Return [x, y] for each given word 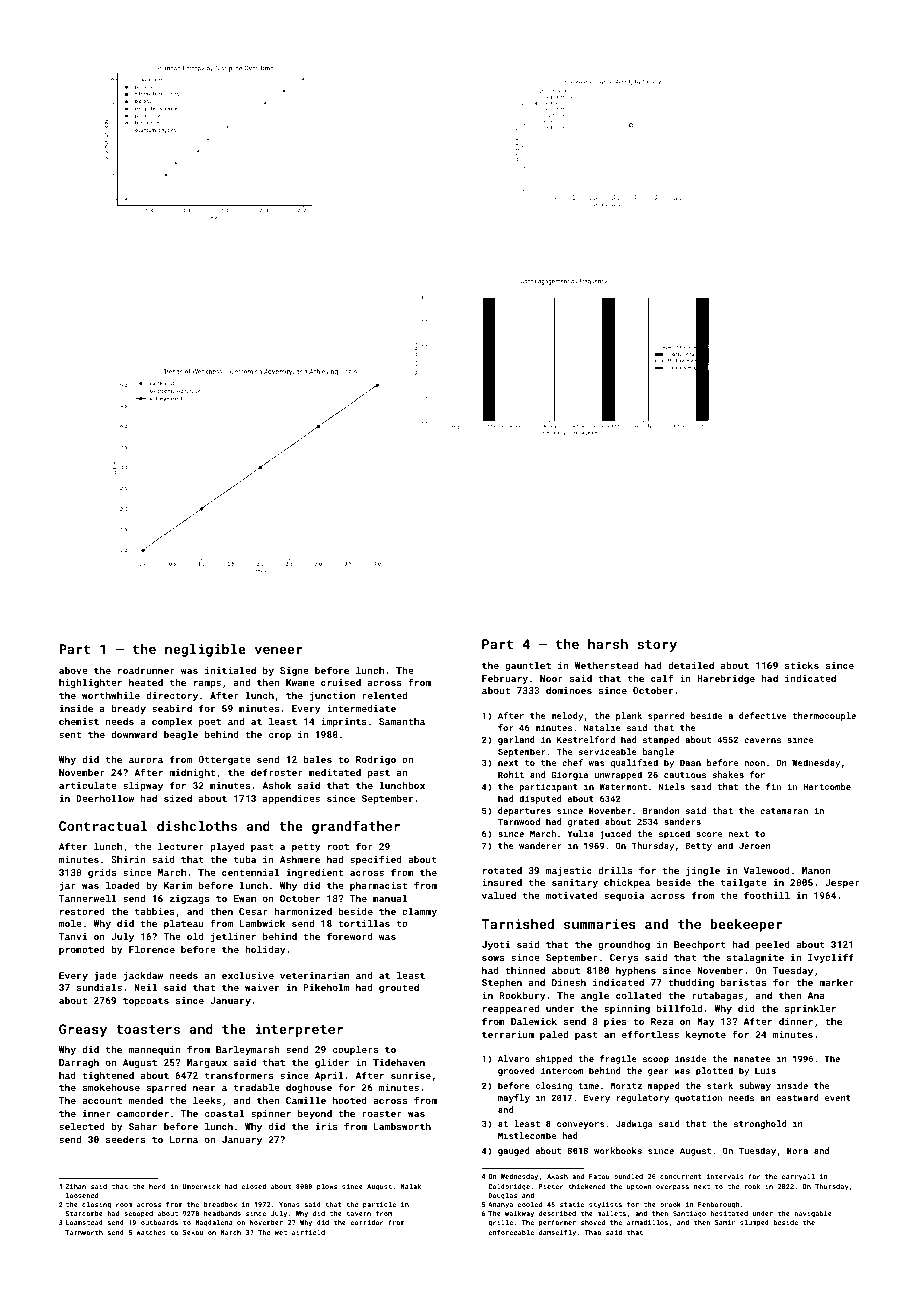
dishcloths [197, 826]
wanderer [540, 845]
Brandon [661, 810]
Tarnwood [519, 821]
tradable [257, 1087]
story [657, 646]
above [73, 670]
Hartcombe [827, 786]
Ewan [245, 898]
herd [157, 1186]
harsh [608, 644]
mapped [663, 1086]
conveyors [581, 1125]
